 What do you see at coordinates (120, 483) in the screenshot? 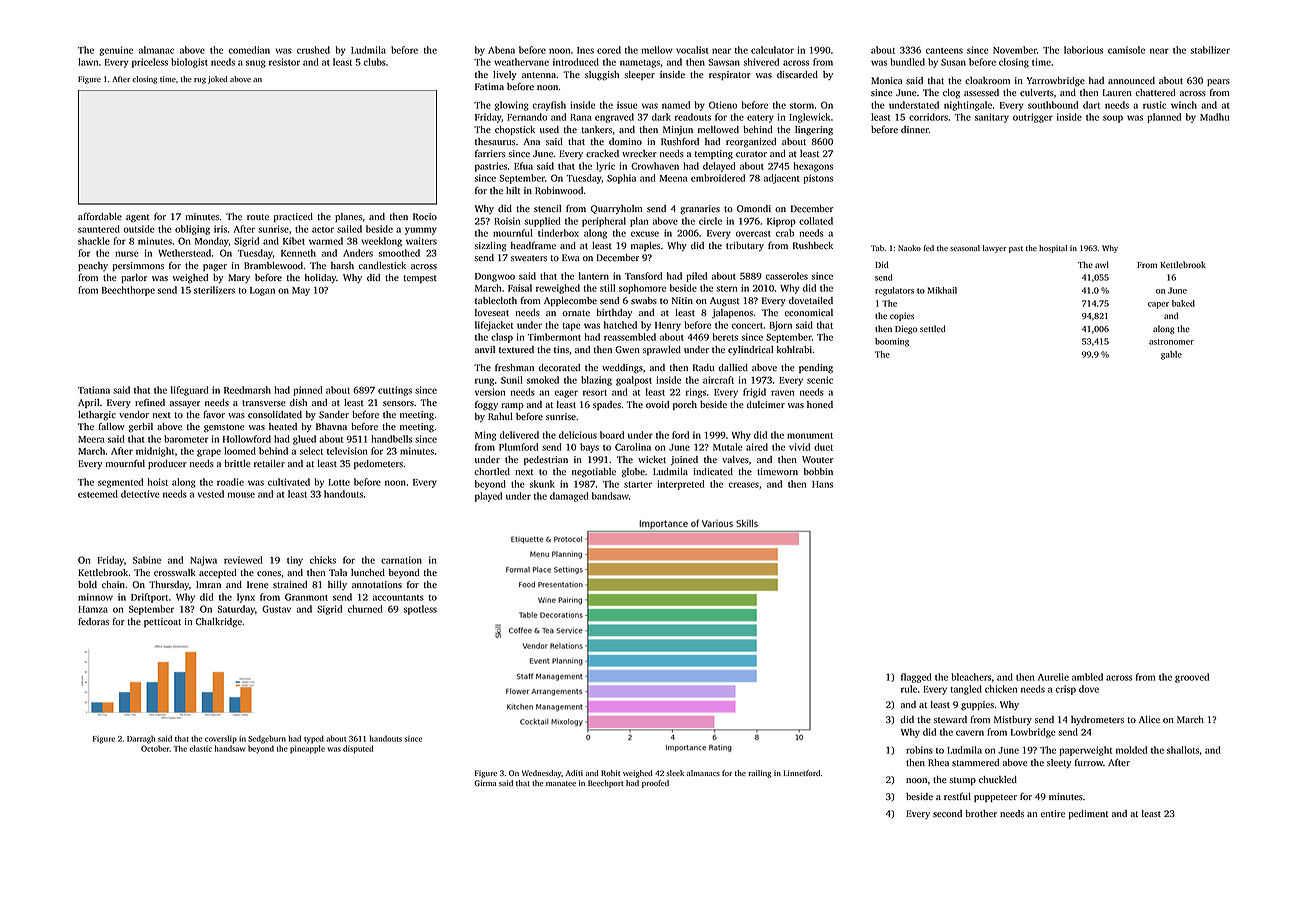
I see `segmented` at bounding box center [120, 483].
